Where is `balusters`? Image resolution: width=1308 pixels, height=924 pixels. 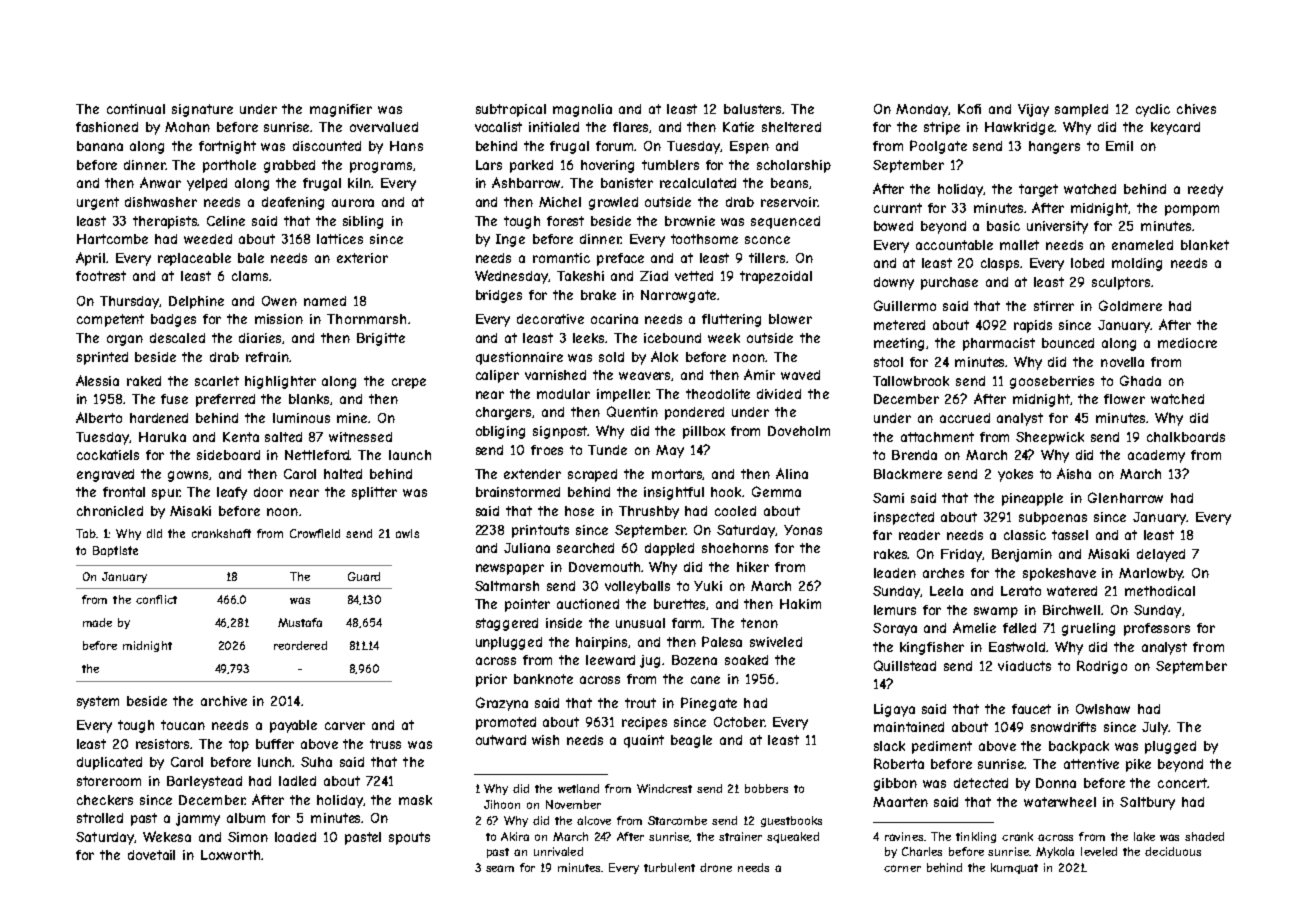
balusters is located at coordinates (753, 109).
